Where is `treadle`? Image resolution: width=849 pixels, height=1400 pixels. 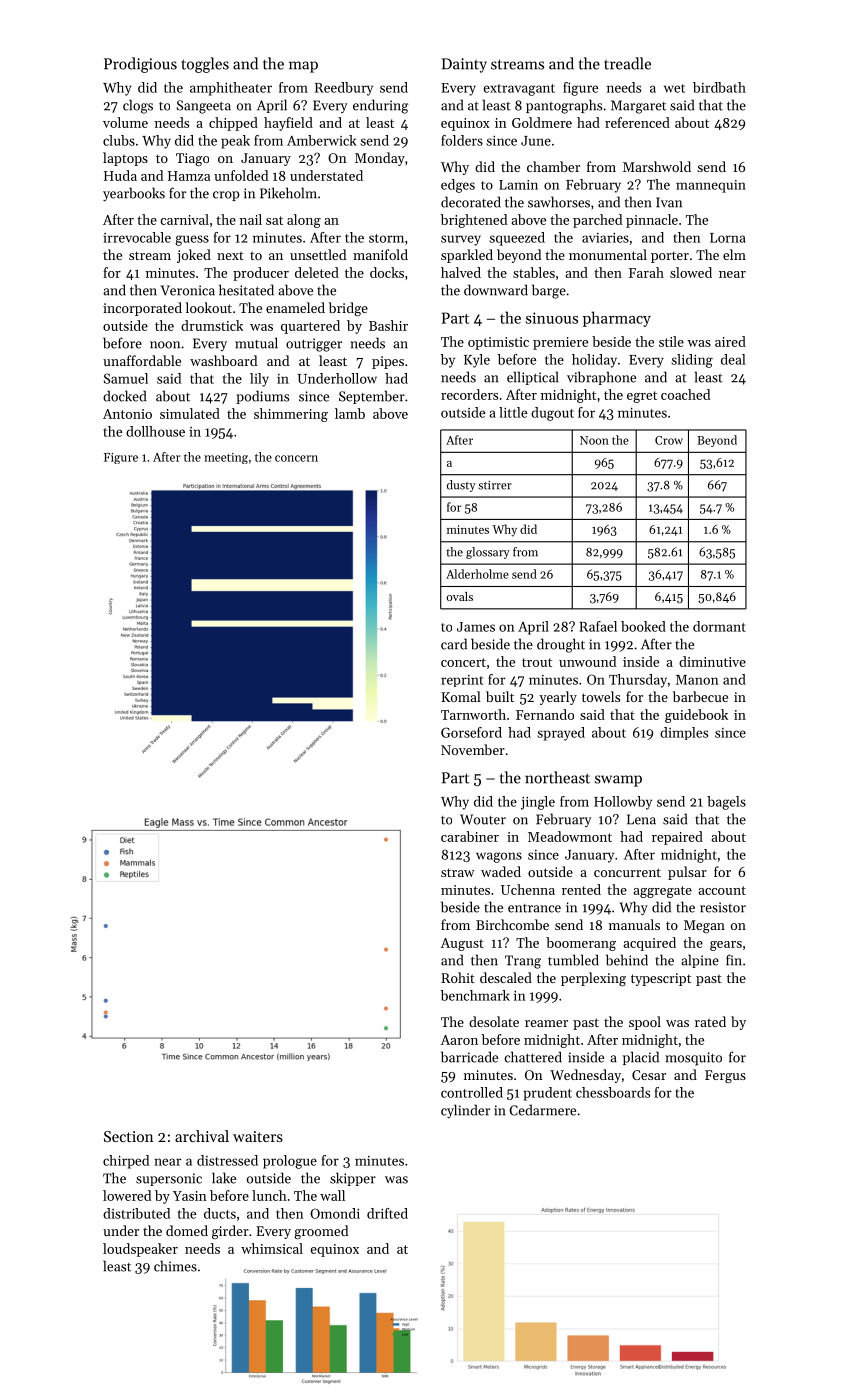
treadle is located at coordinates (627, 63).
